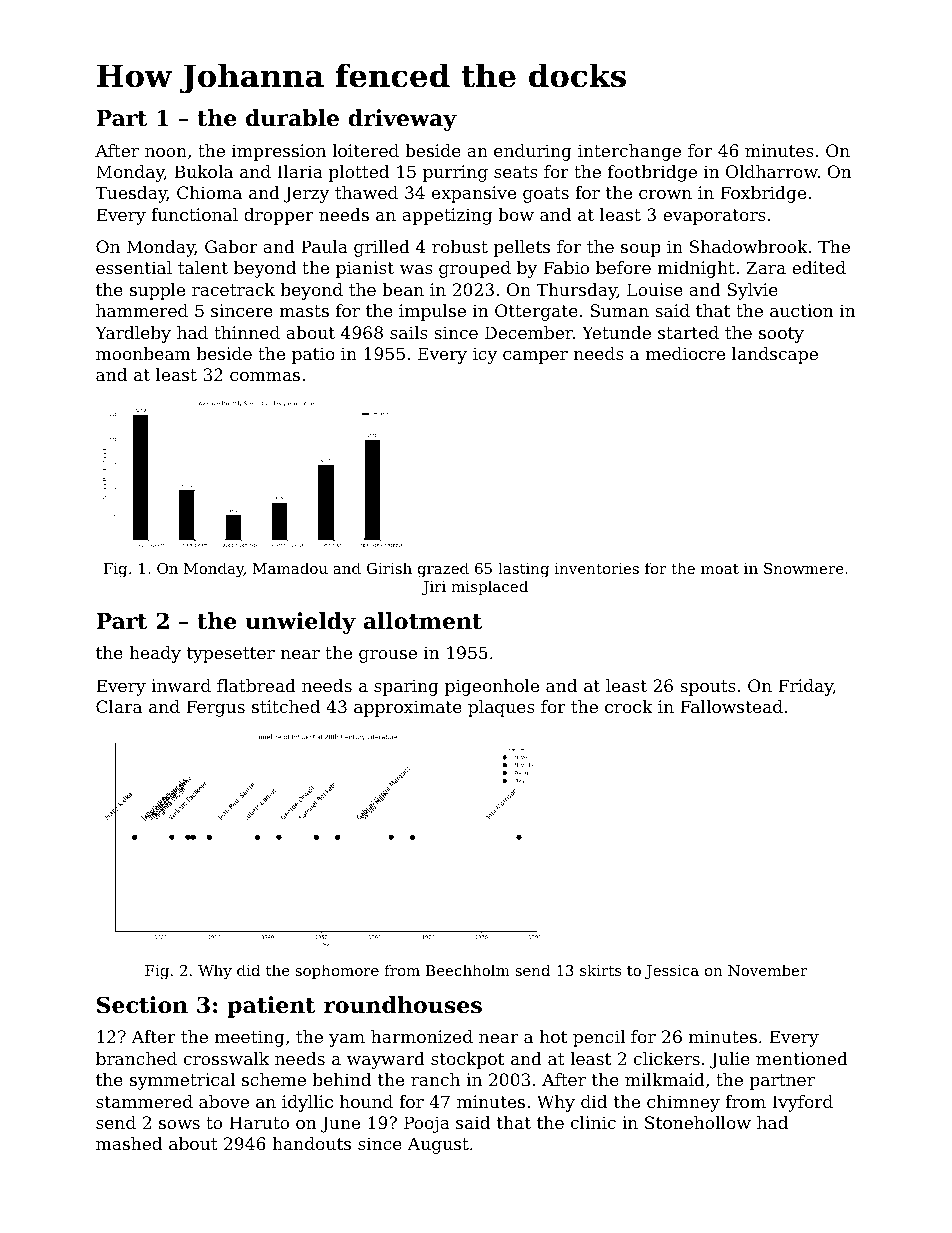  What do you see at coordinates (714, 217) in the image?
I see `evaporators` at bounding box center [714, 217].
